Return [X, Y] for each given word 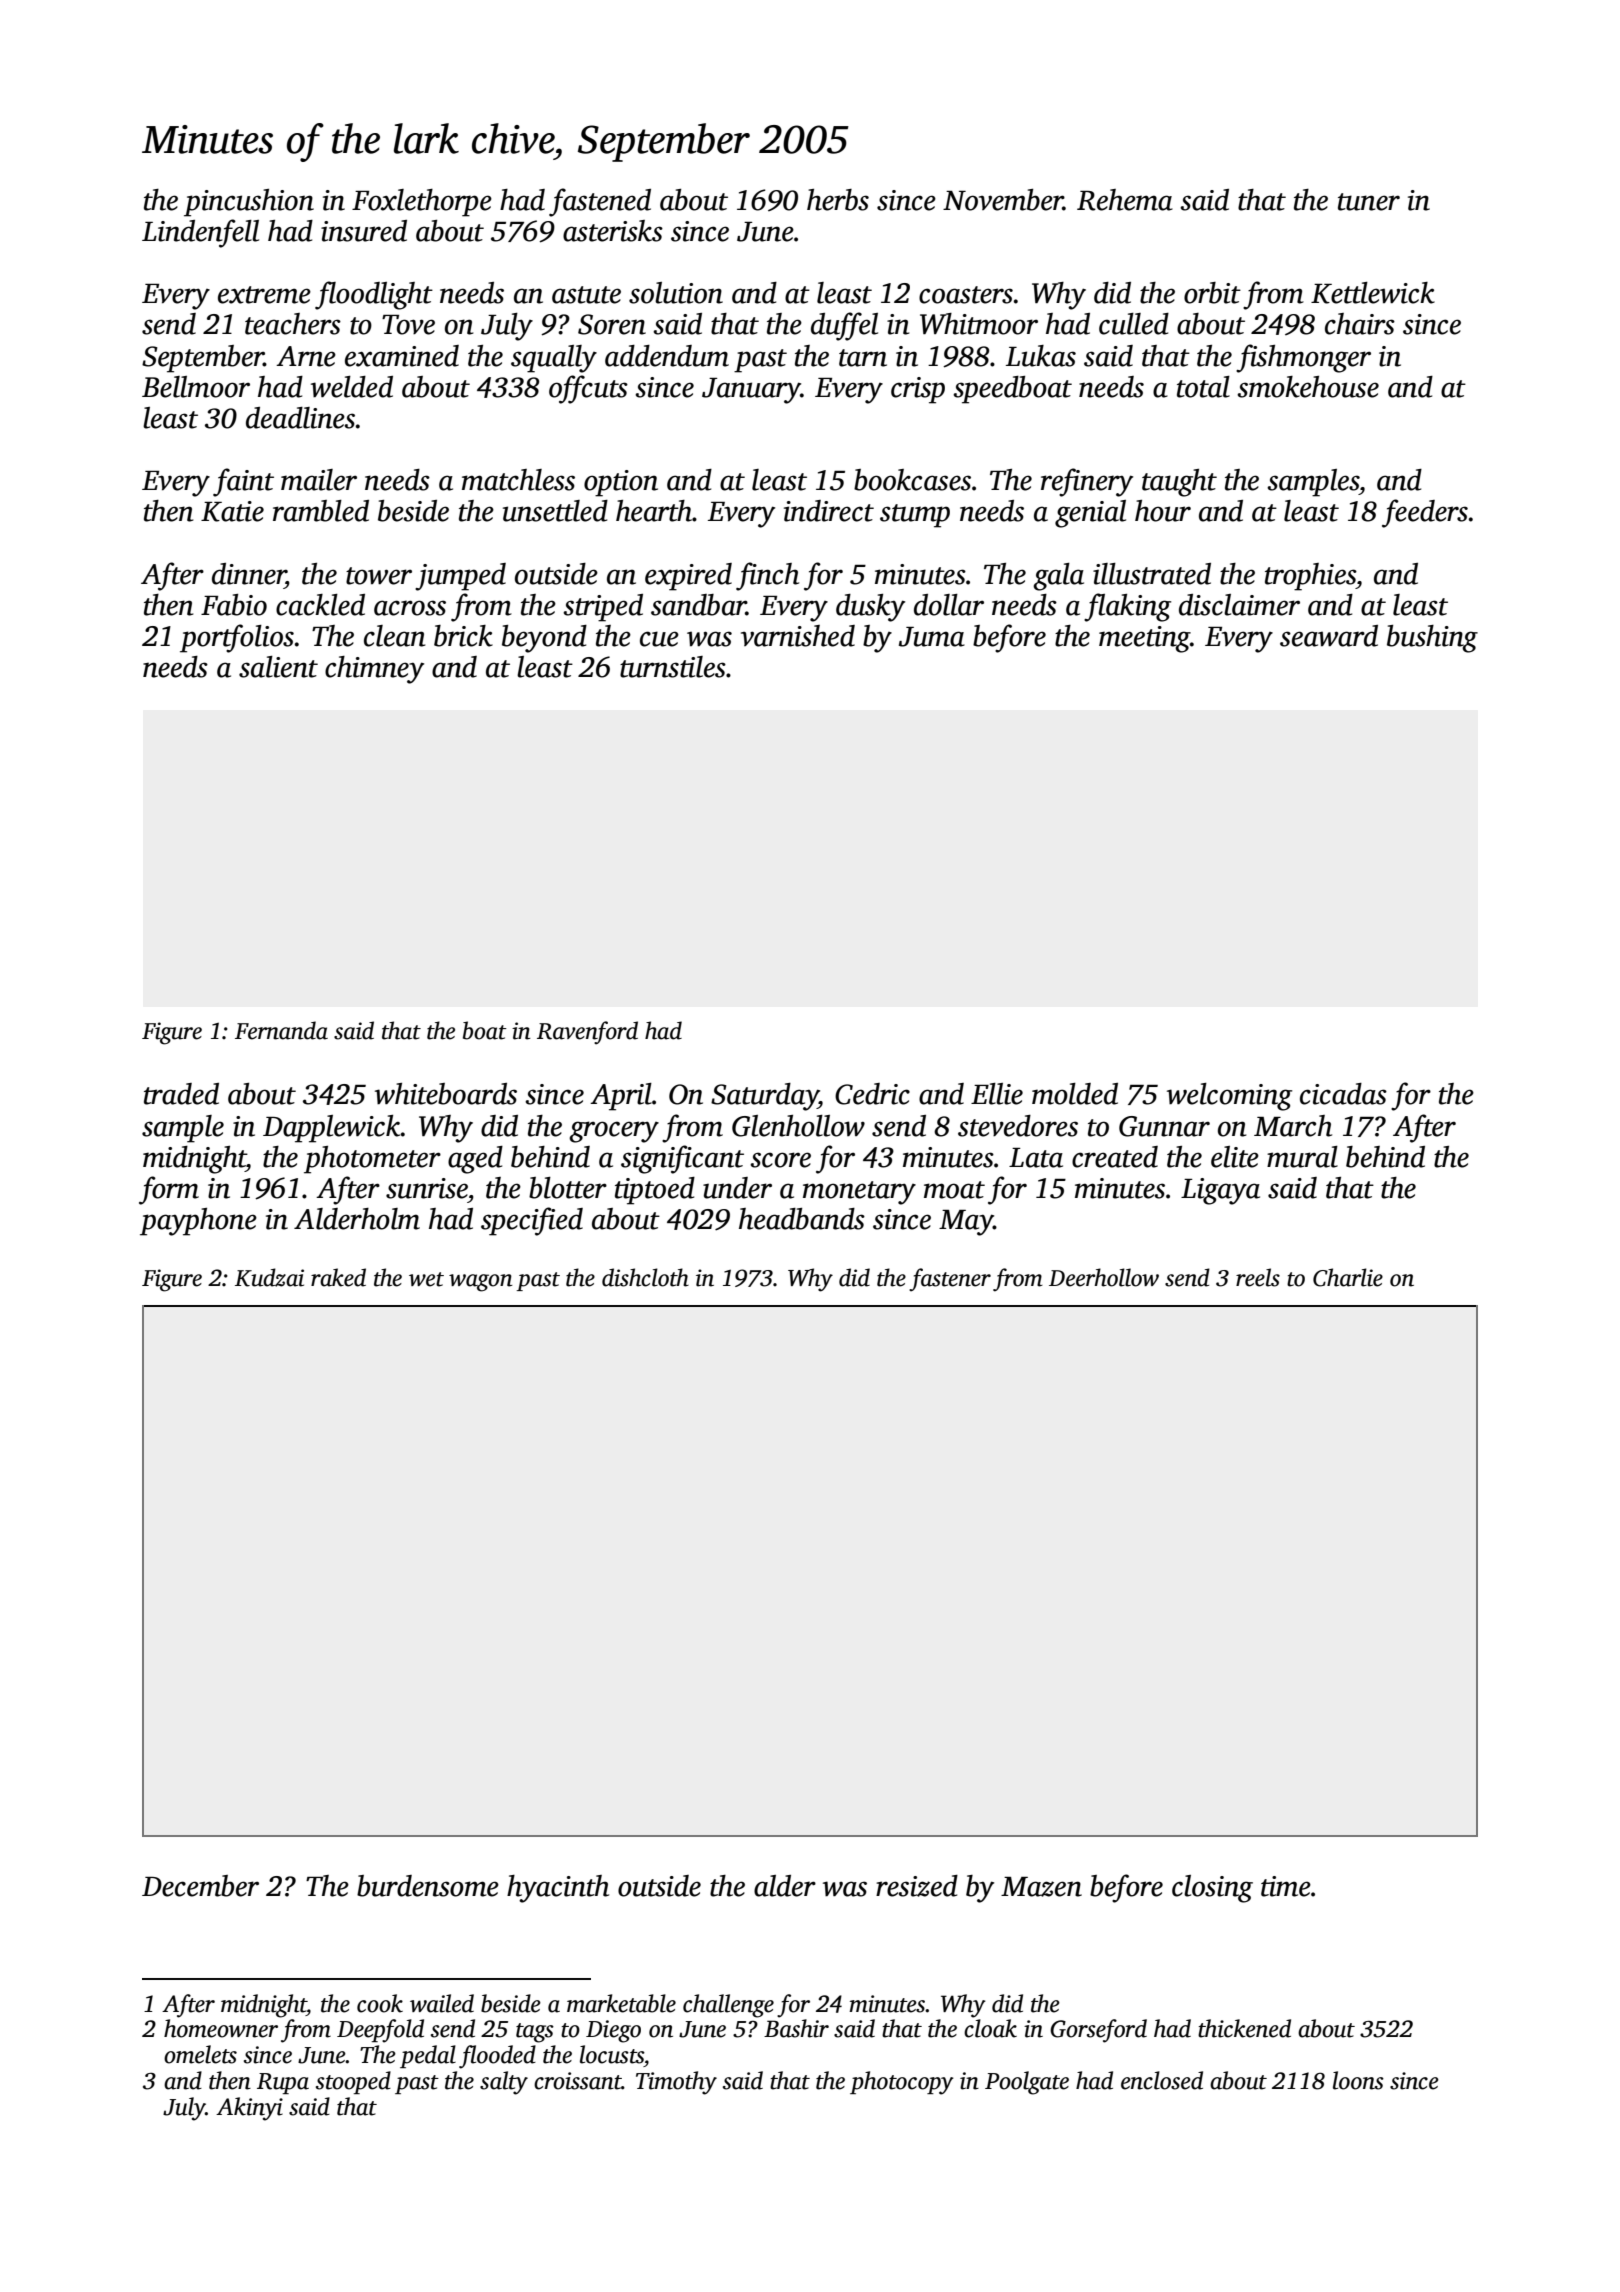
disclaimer [1239, 605]
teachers [293, 324]
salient [278, 667]
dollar [949, 605]
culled [1134, 324]
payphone [198, 1222]
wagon [481, 1283]
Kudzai [269, 1277]
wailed [442, 2003]
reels [1258, 1277]
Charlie [1348, 1277]
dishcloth [645, 1277]
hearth [654, 511]
